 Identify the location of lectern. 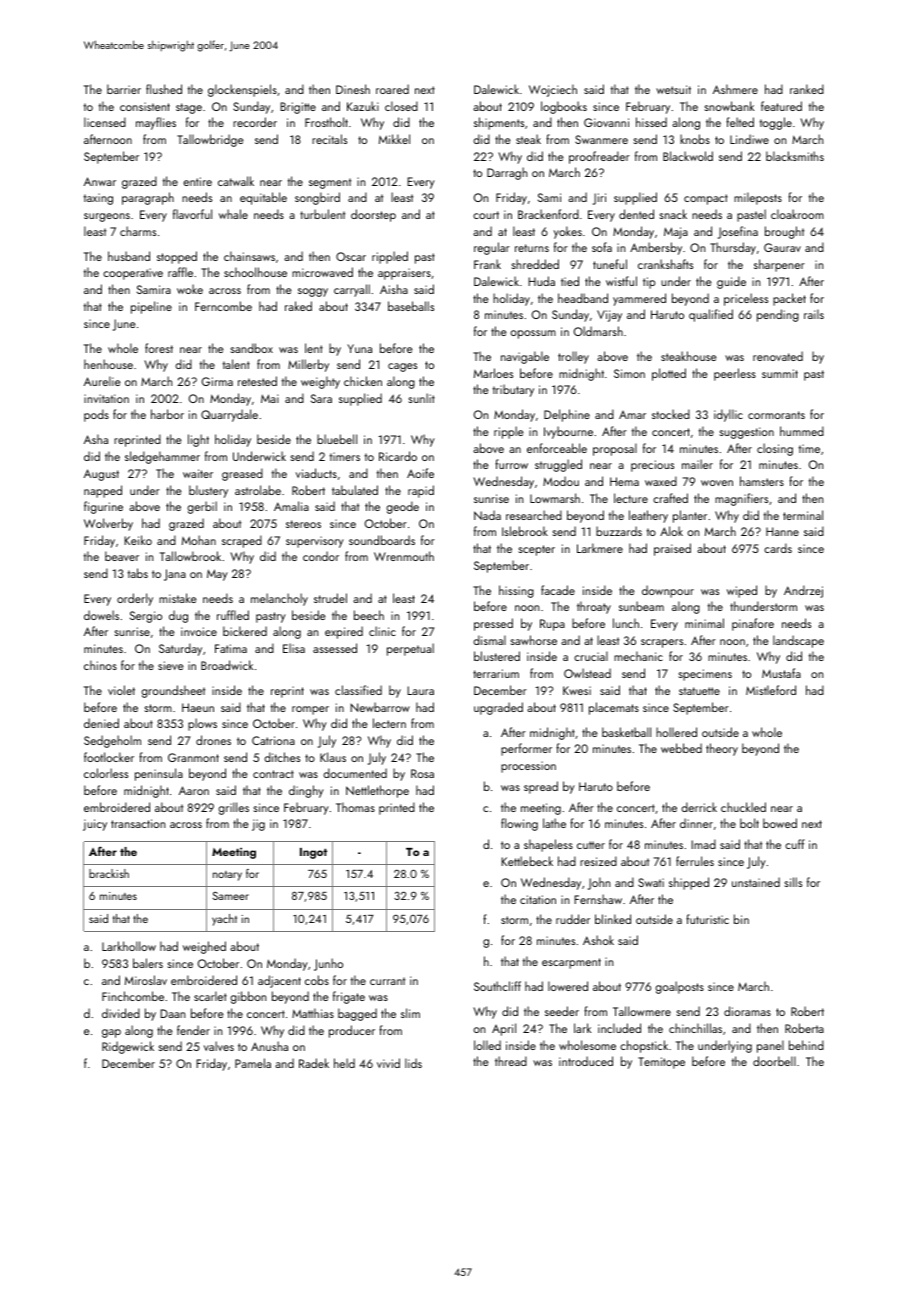
(389, 723).
